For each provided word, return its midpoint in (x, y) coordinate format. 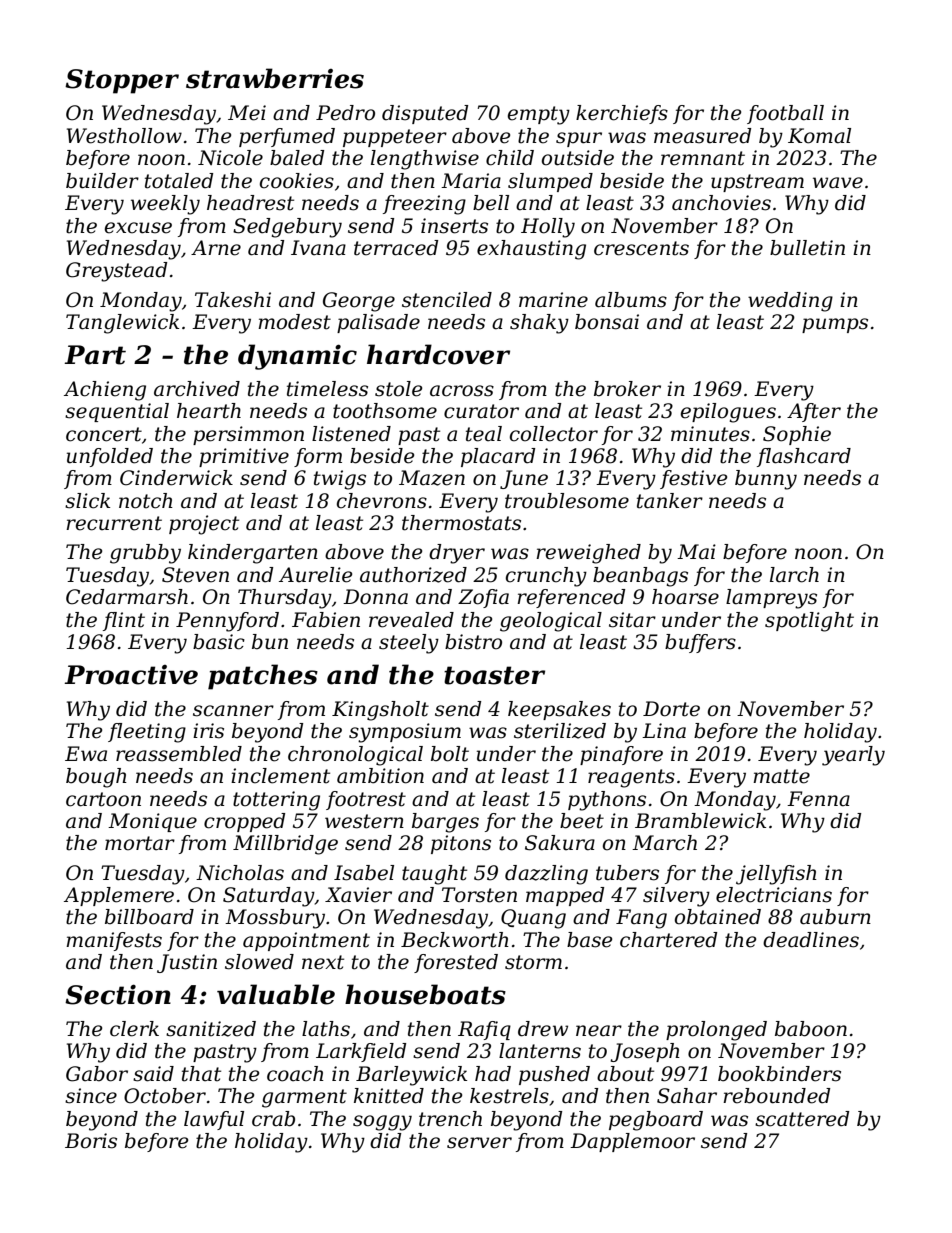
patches (263, 677)
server (479, 1143)
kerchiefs (622, 114)
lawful (214, 1120)
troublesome (567, 501)
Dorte (671, 709)
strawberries (275, 78)
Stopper (122, 81)
